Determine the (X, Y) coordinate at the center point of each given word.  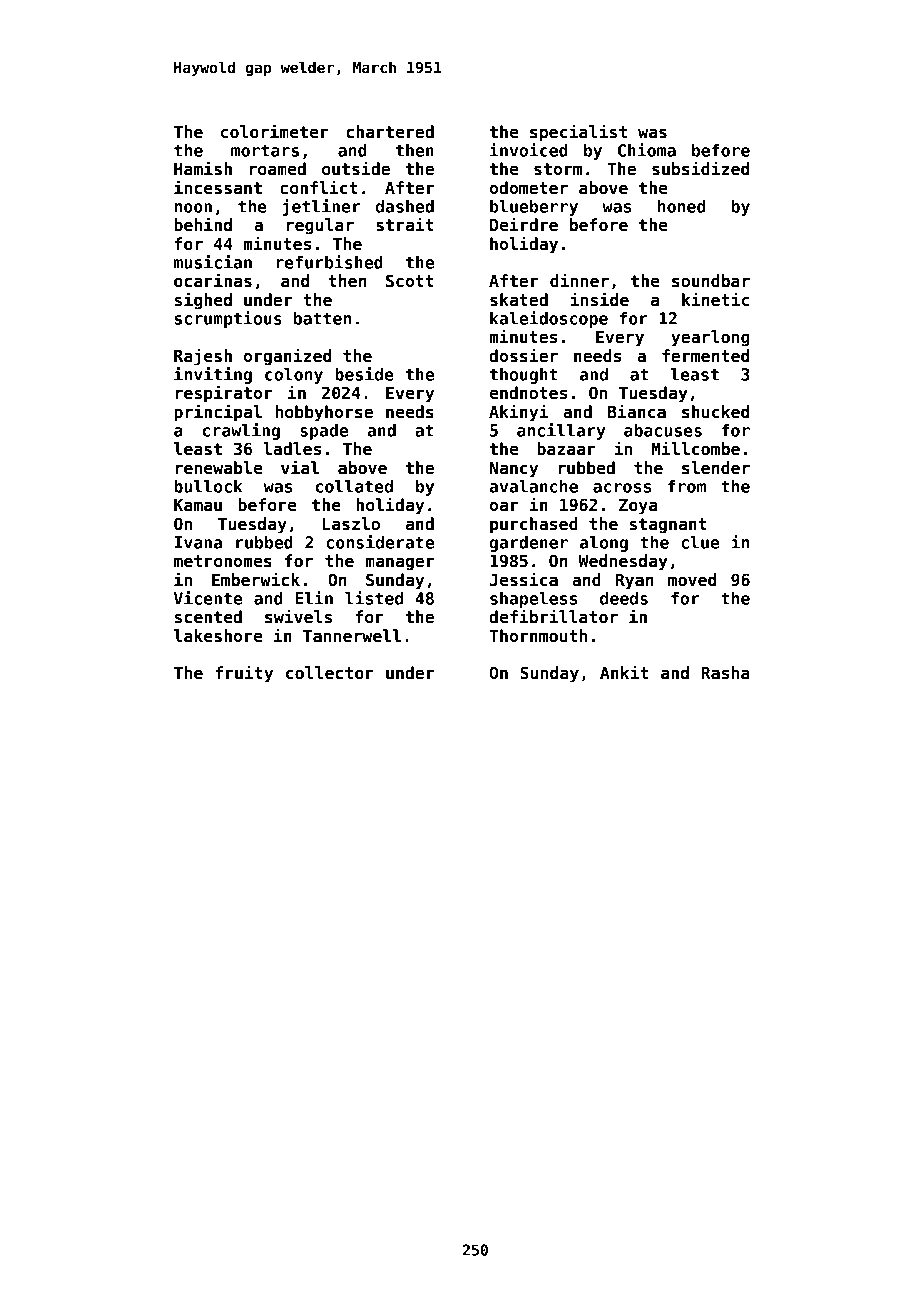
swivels (298, 616)
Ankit (624, 672)
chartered (390, 132)
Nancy (514, 470)
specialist (578, 133)
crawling (241, 431)
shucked (715, 412)
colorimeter (275, 131)
